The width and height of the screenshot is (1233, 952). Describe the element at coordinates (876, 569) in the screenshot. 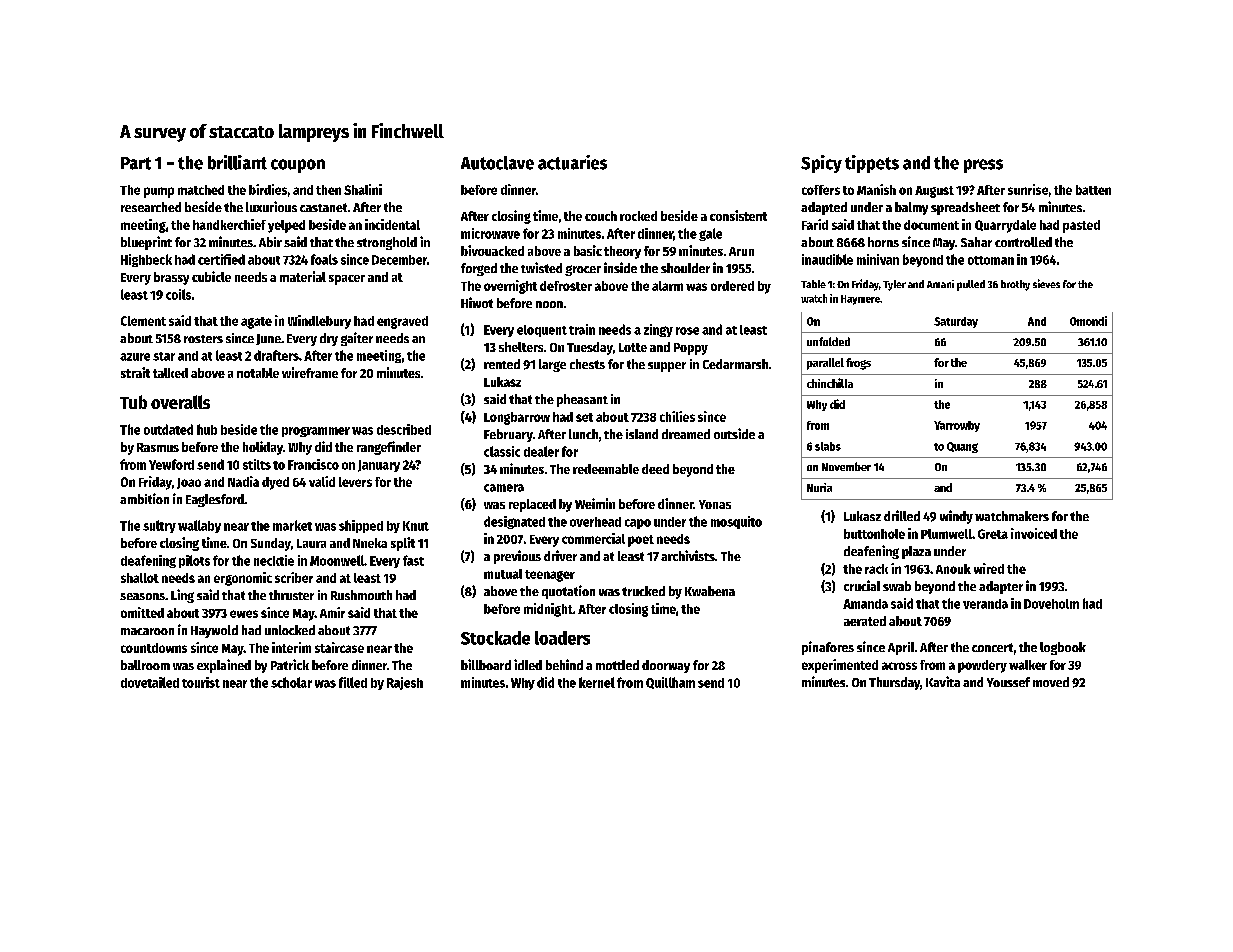

I see `rack` at that location.
